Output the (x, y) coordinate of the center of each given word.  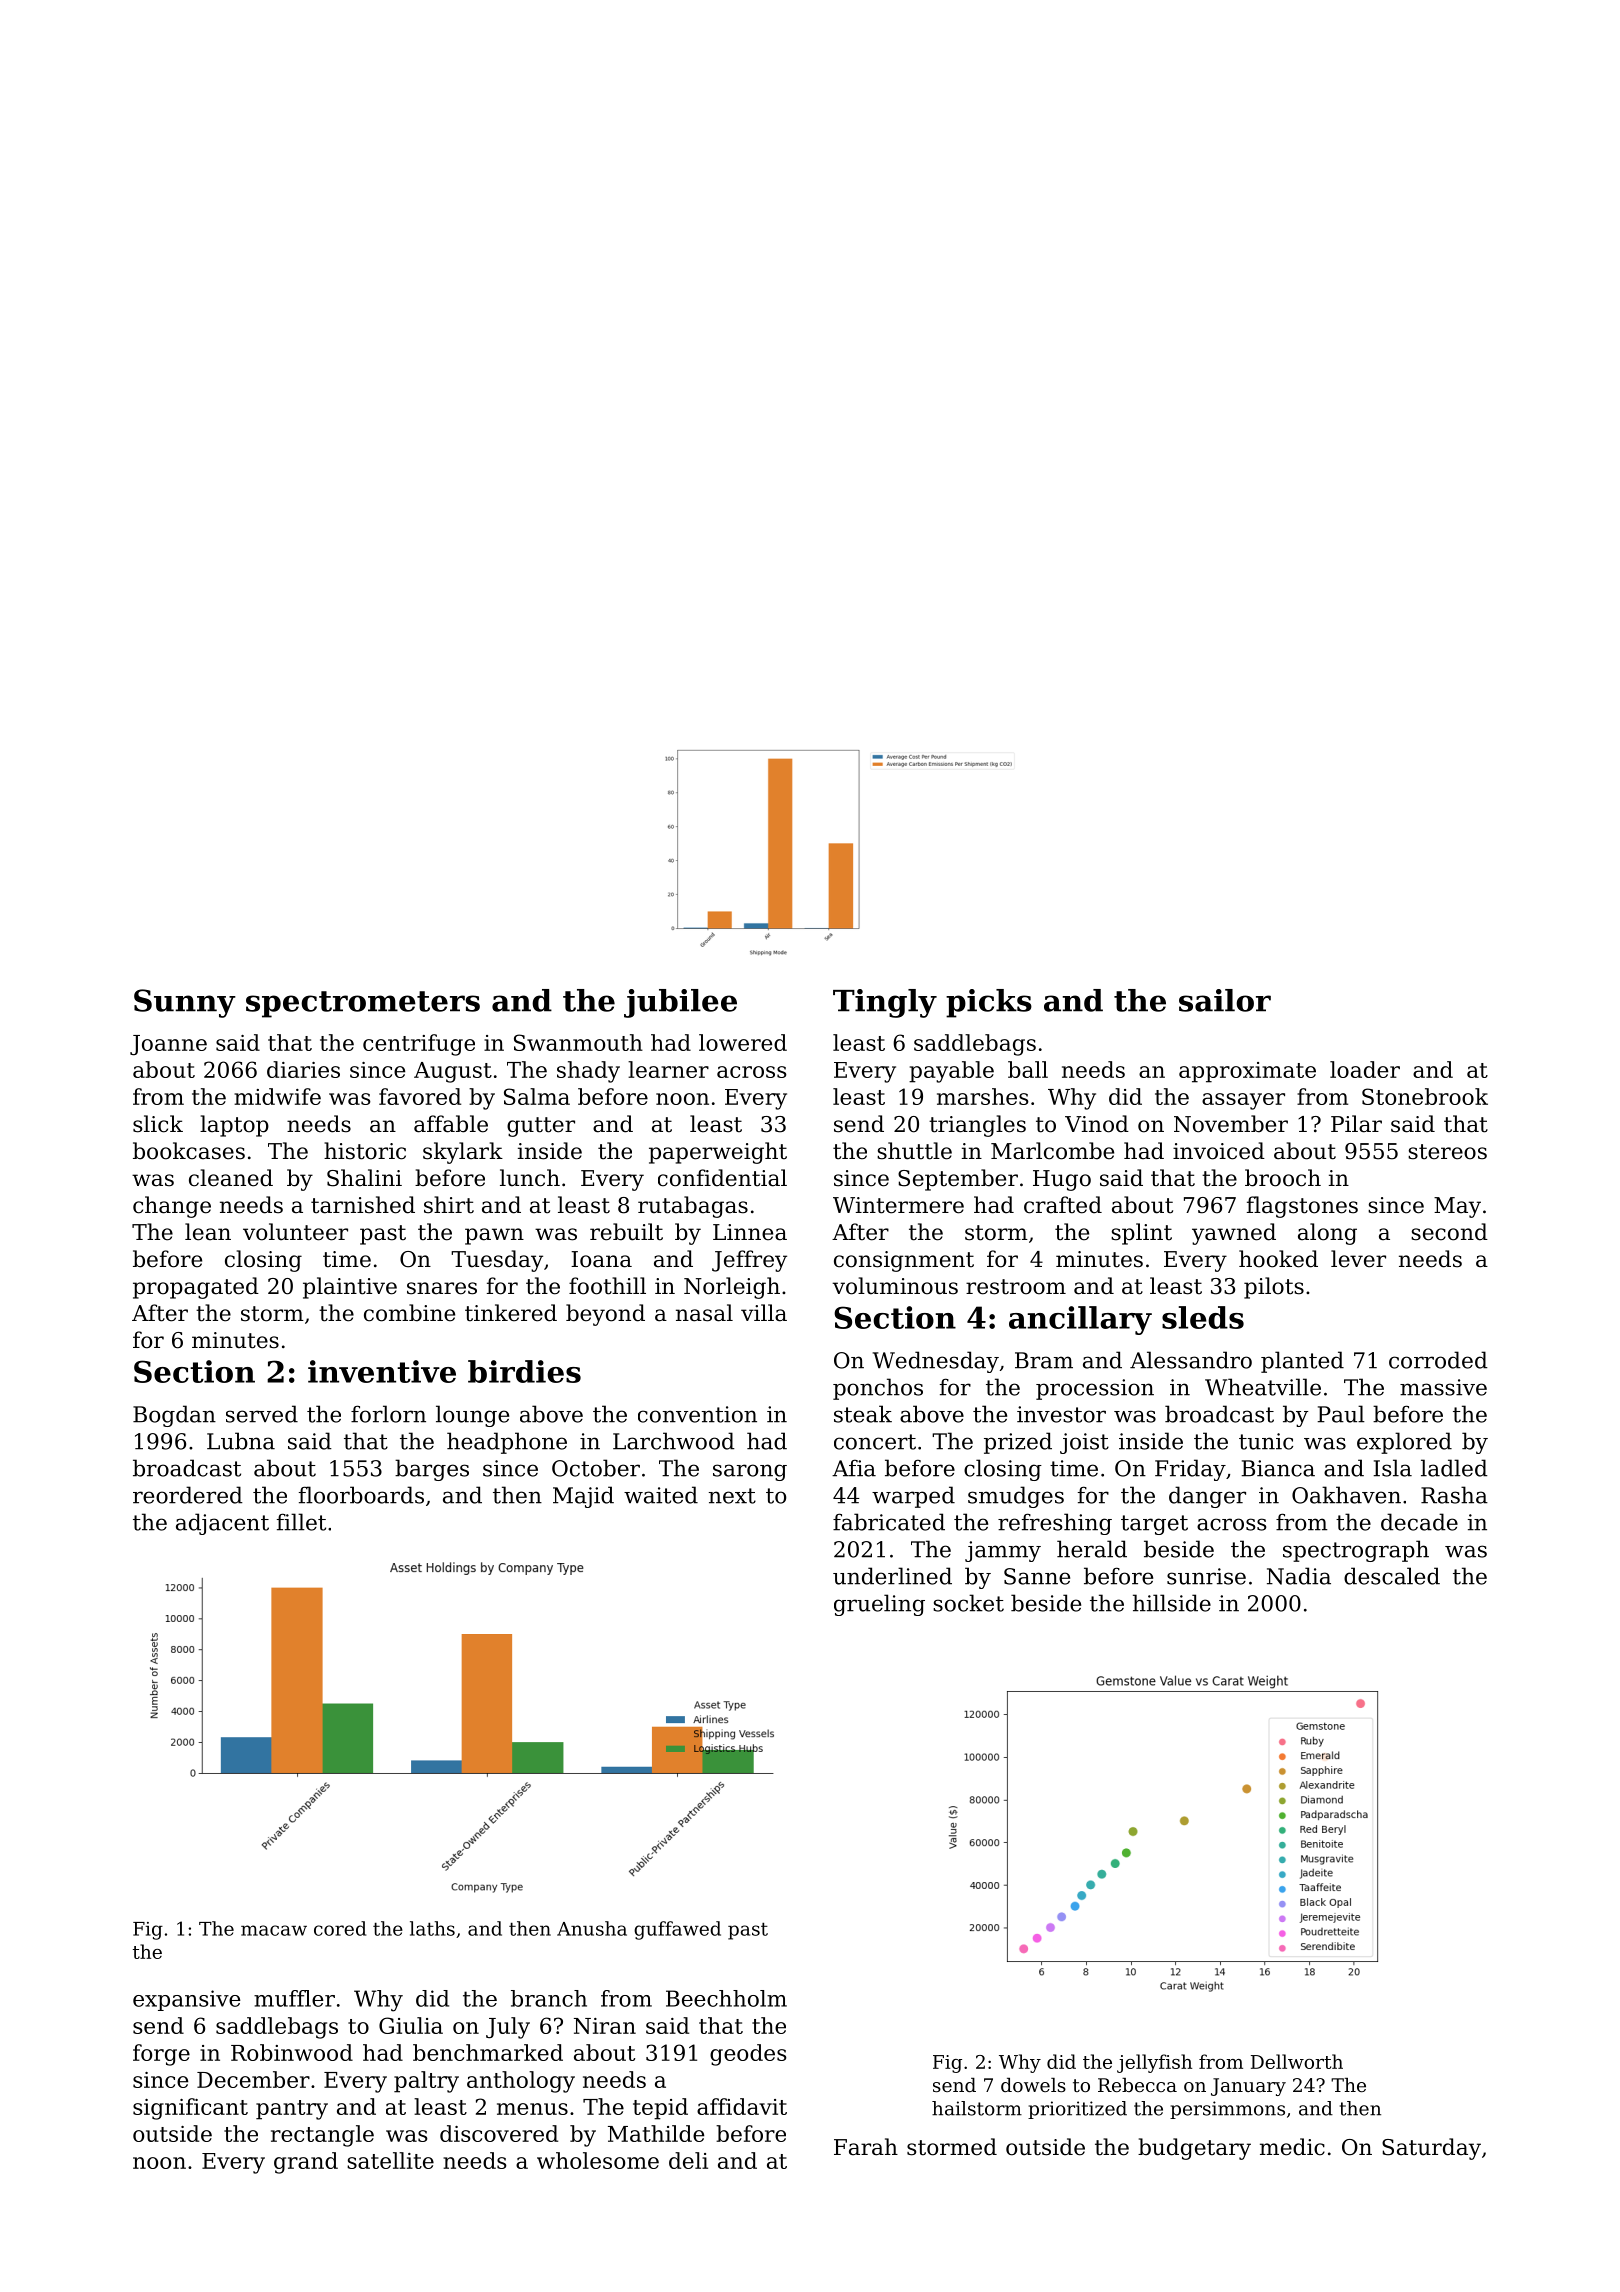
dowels (1033, 2085)
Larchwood (674, 1441)
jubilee (680, 1003)
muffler (294, 1998)
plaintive (350, 1288)
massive (1443, 1387)
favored (420, 1096)
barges (432, 1470)
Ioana (601, 1259)
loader (1365, 1069)
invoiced (1219, 1151)
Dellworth (1297, 2061)
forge (161, 2055)
